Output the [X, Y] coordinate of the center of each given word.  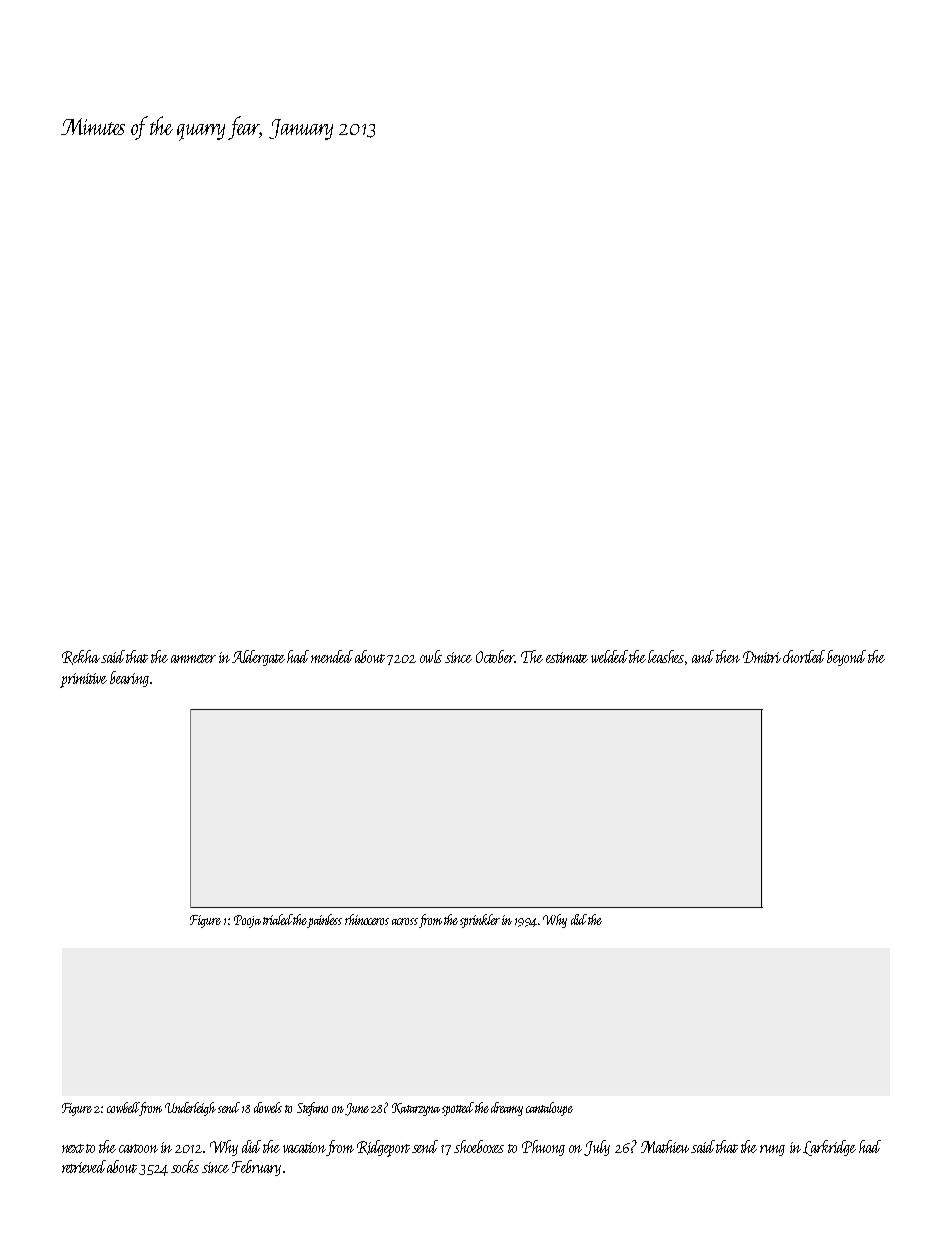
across [405, 921]
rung [772, 1150]
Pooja [247, 921]
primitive [83, 680]
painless [325, 921]
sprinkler [480, 921]
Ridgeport [383, 1148]
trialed [278, 919]
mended [332, 656]
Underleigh [190, 1109]
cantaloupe [549, 1109]
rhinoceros [367, 919]
